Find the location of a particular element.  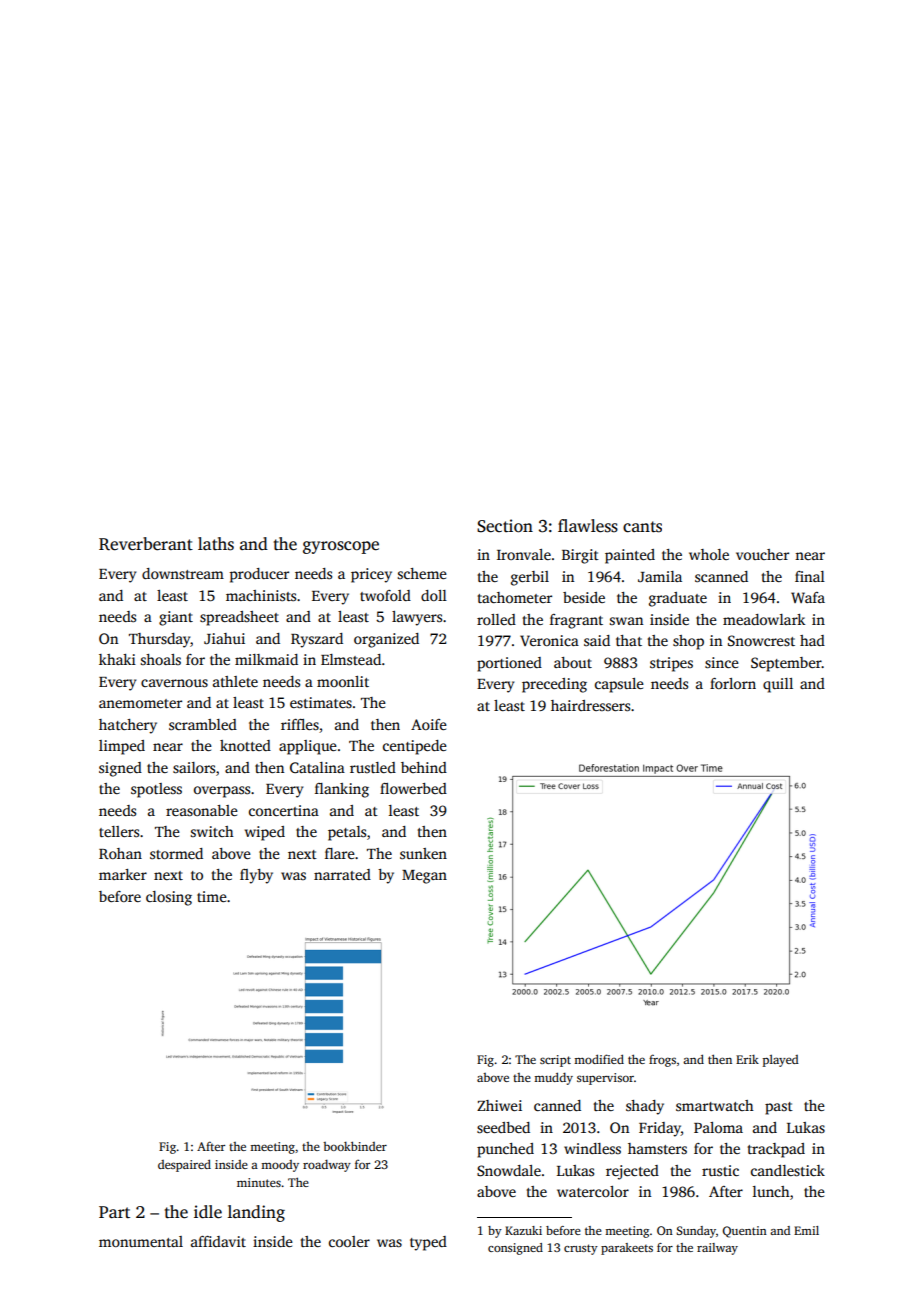

despaired is located at coordinates (184, 1165).
